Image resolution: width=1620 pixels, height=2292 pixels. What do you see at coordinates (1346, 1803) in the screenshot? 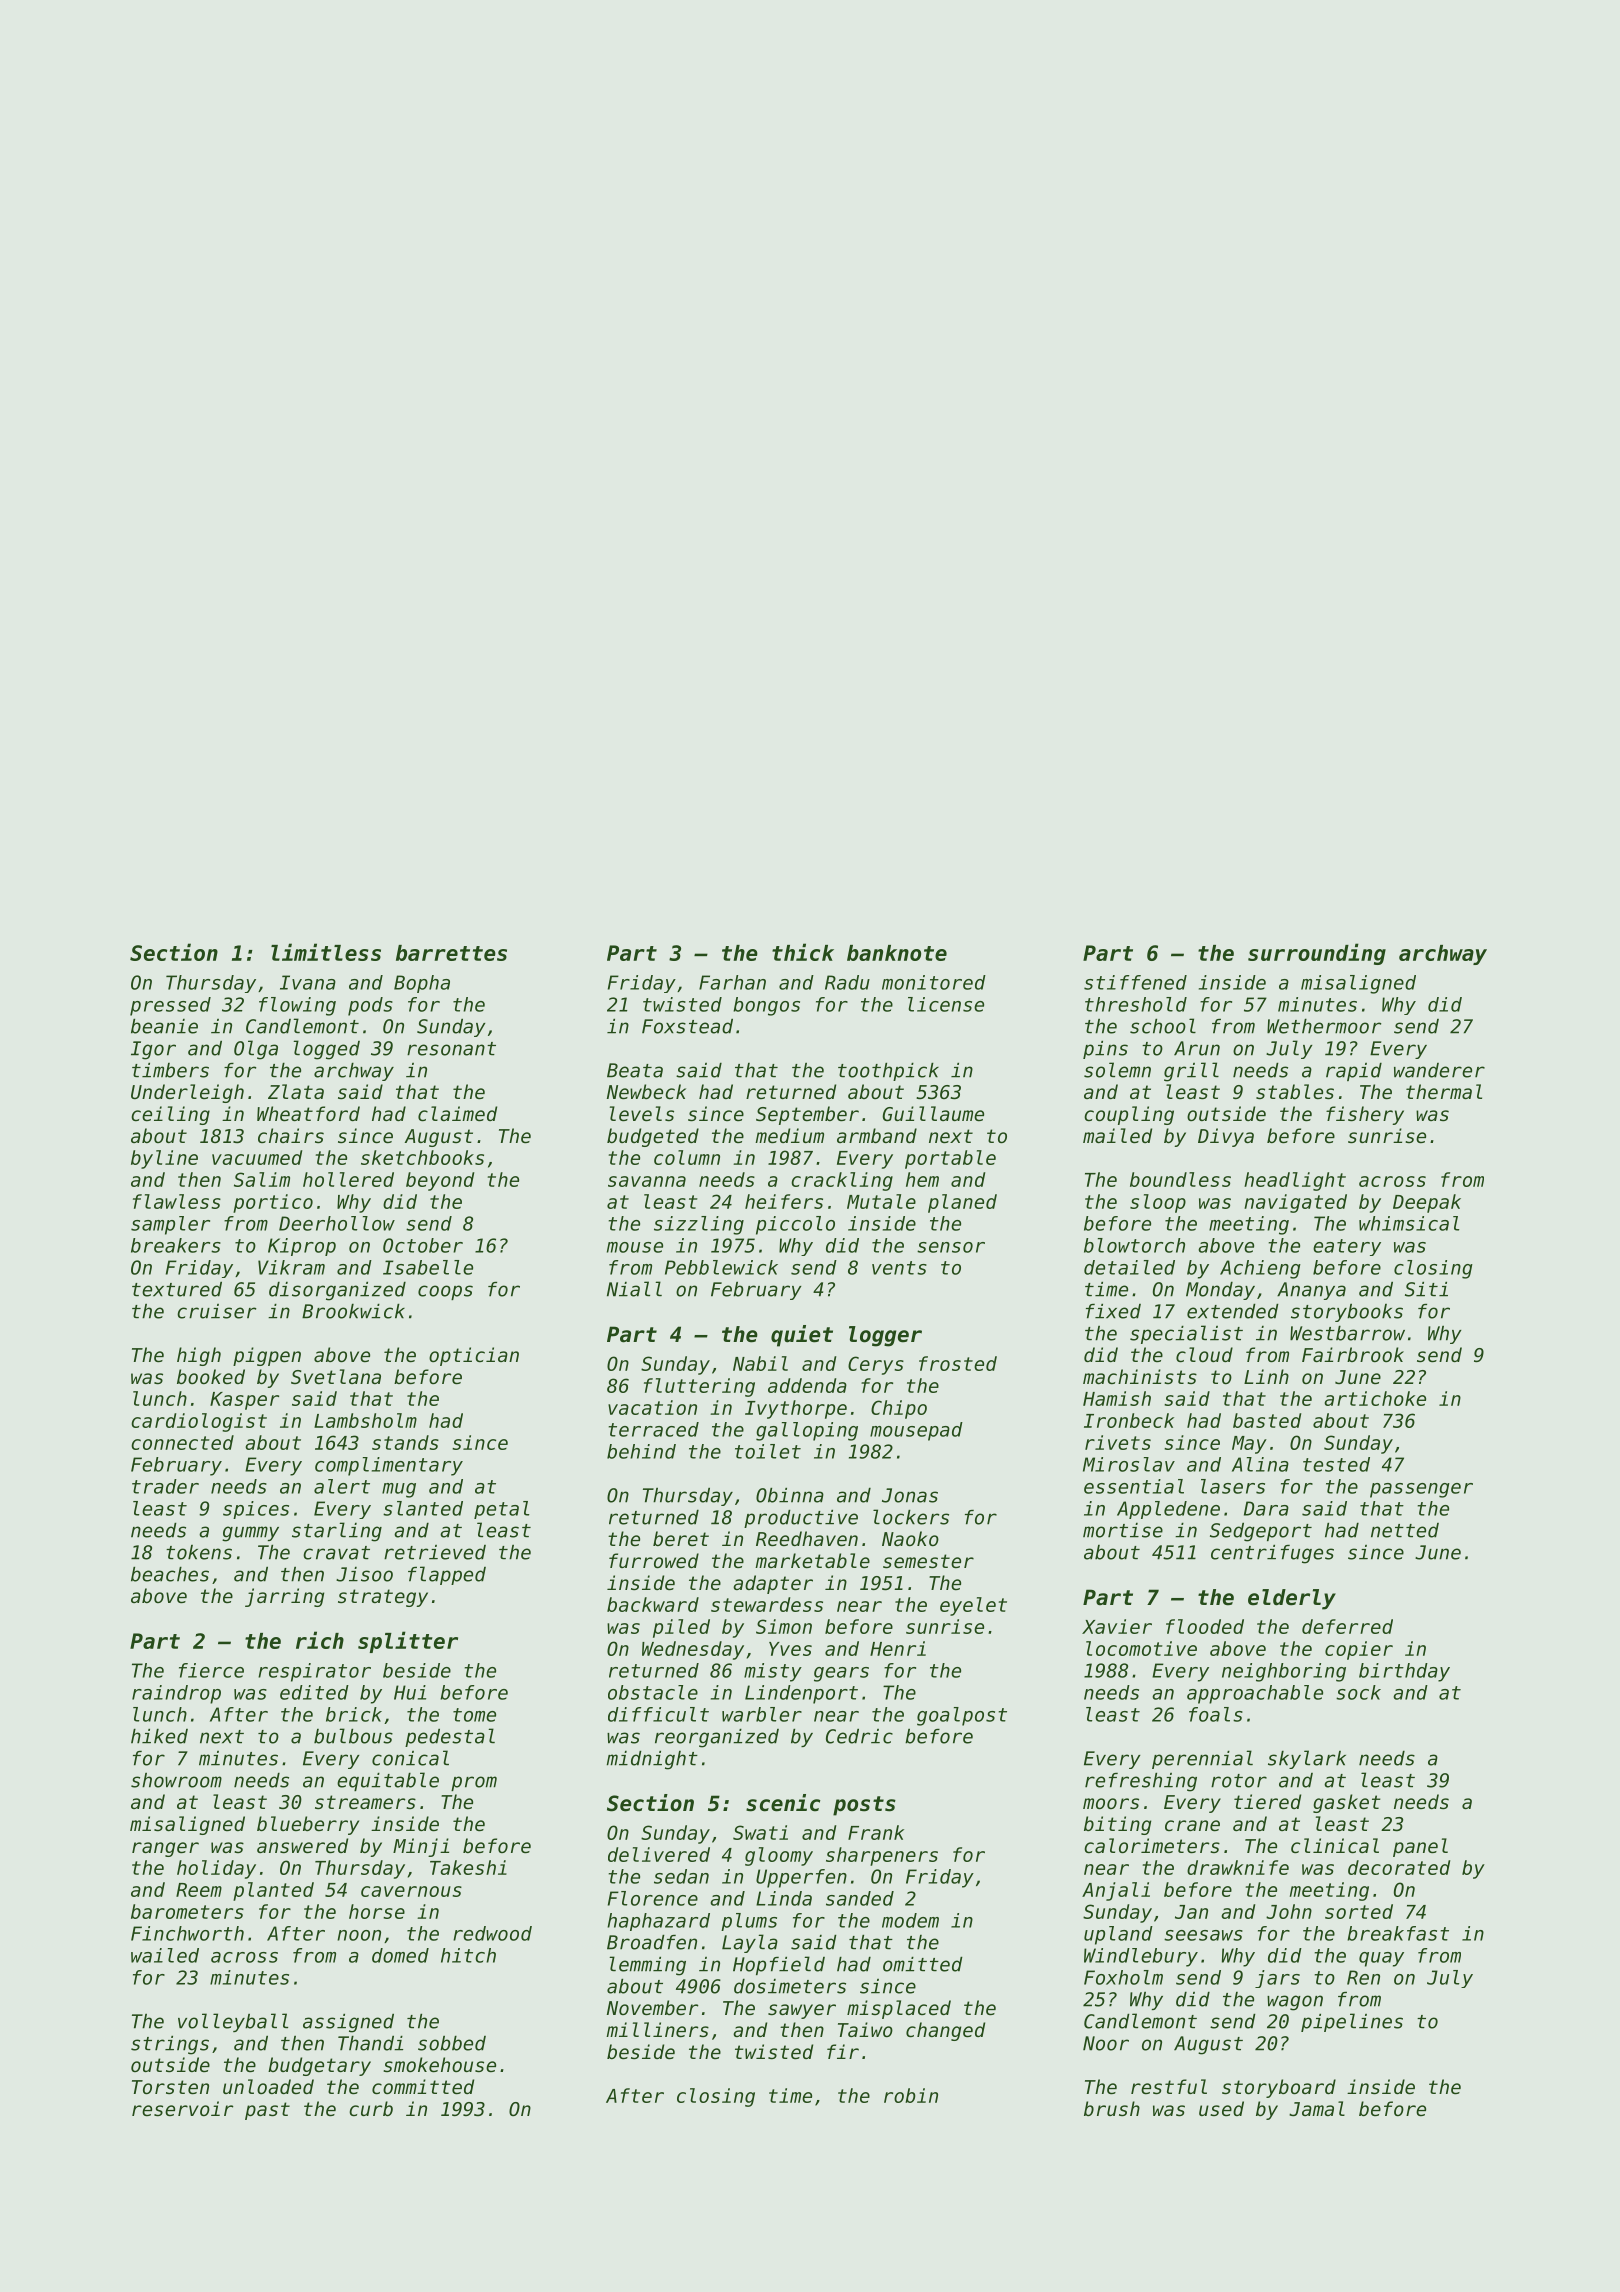
I see `gasket` at bounding box center [1346, 1803].
